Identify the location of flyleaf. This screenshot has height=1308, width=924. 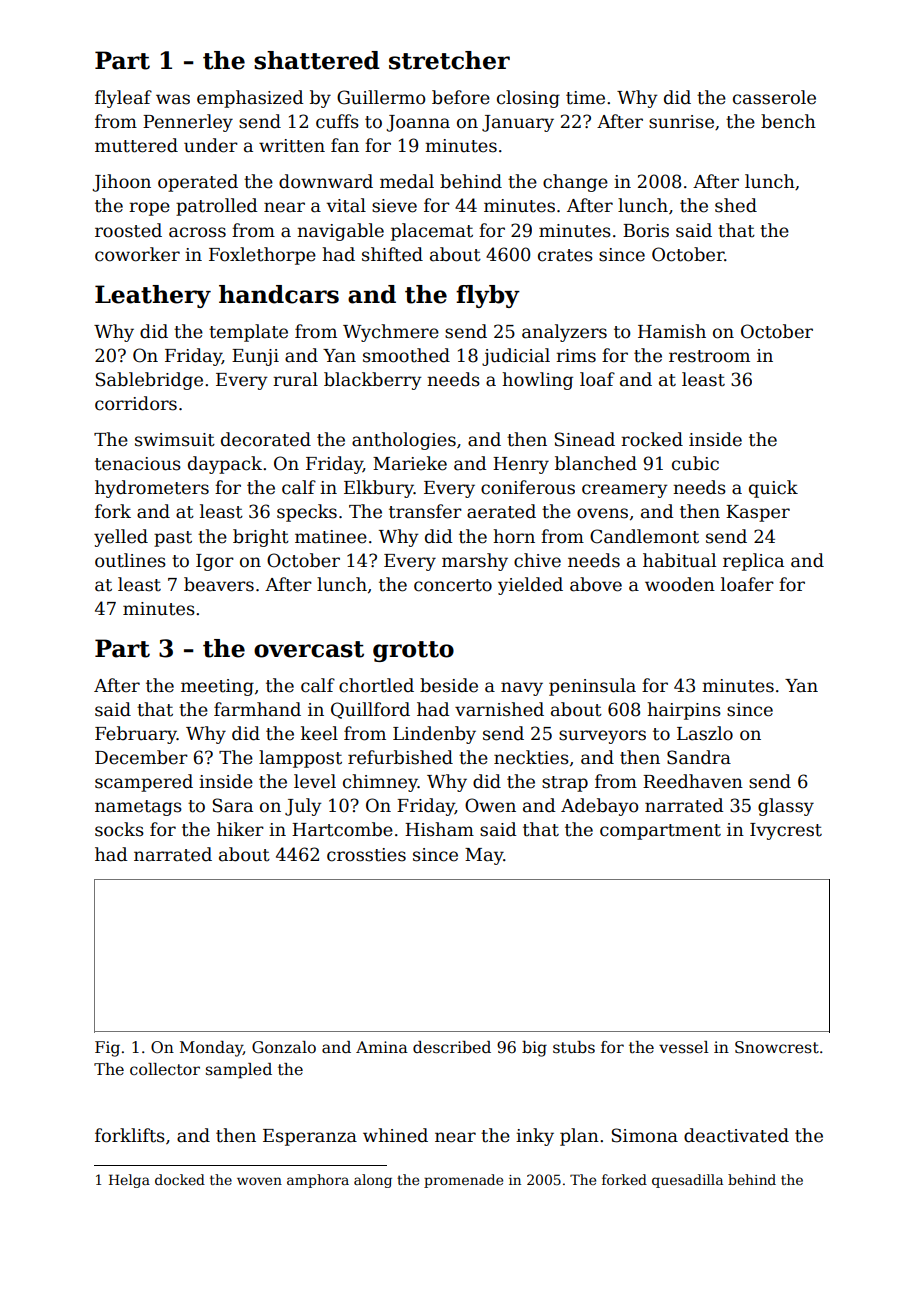
(123, 99).
